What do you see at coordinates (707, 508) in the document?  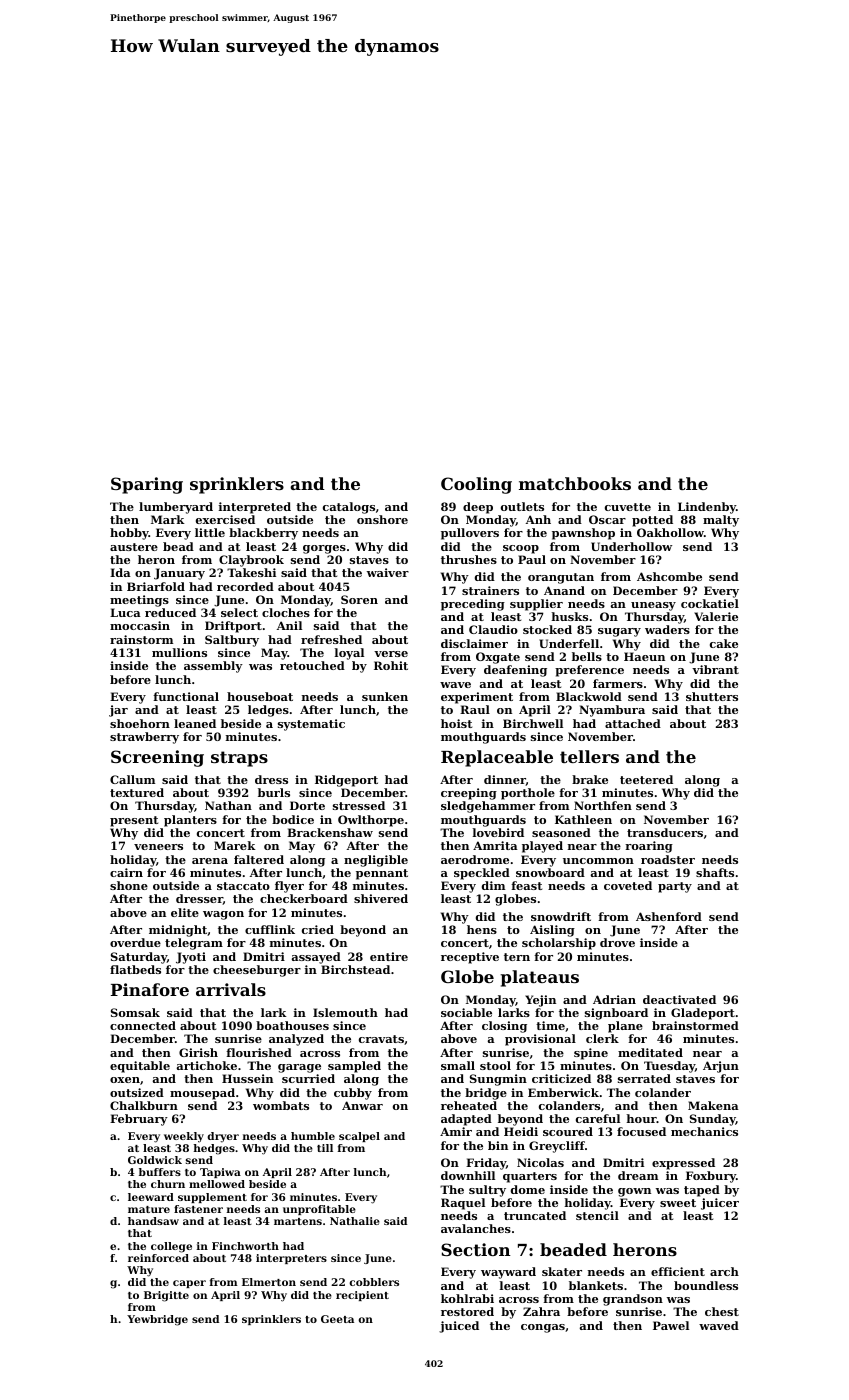 I see `Lindenby` at bounding box center [707, 508].
